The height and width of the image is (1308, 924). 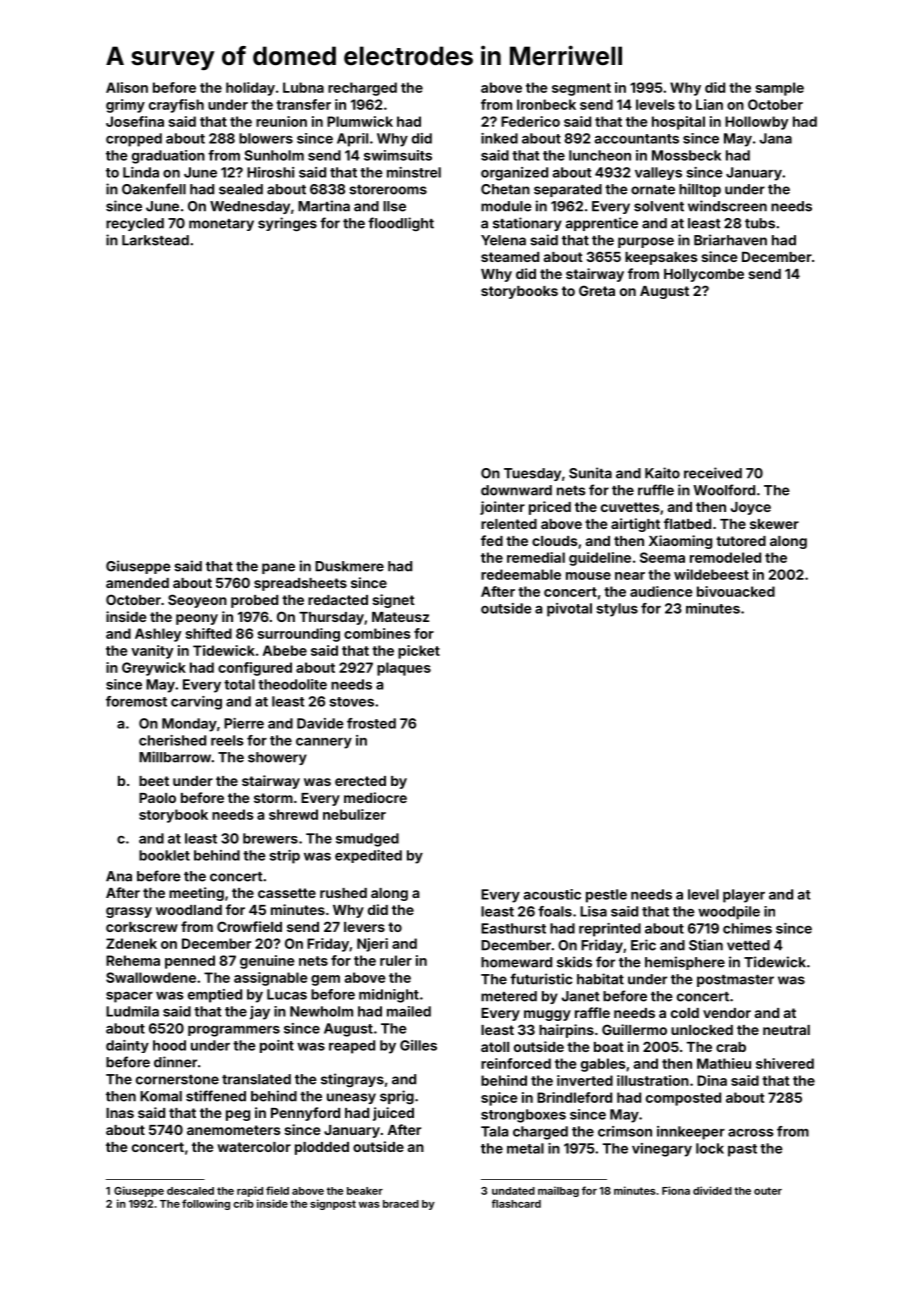 What do you see at coordinates (404, 669) in the image?
I see `plaques` at bounding box center [404, 669].
